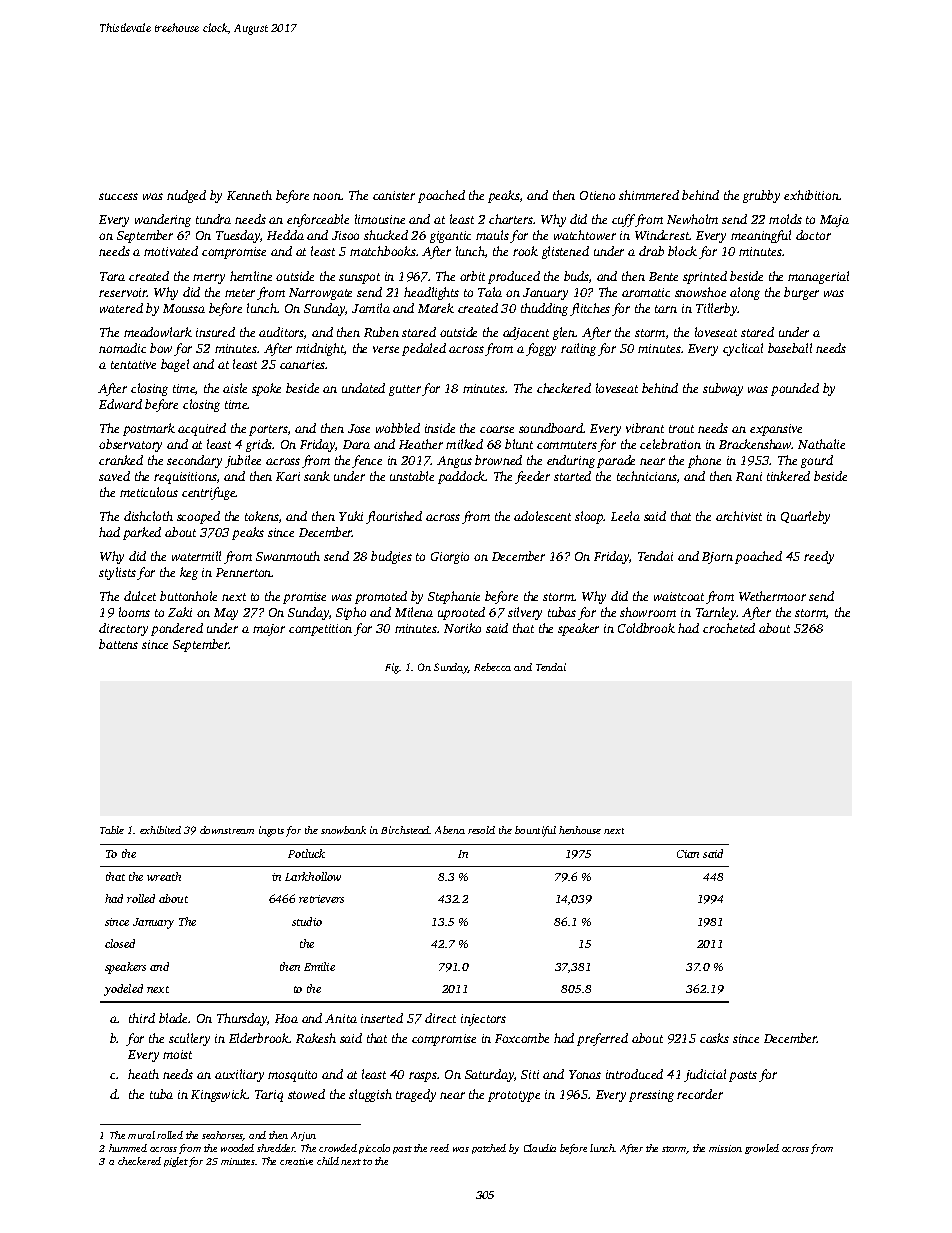 Image resolution: width=952 pixels, height=1233 pixels. I want to click on Otieno, so click(597, 195).
